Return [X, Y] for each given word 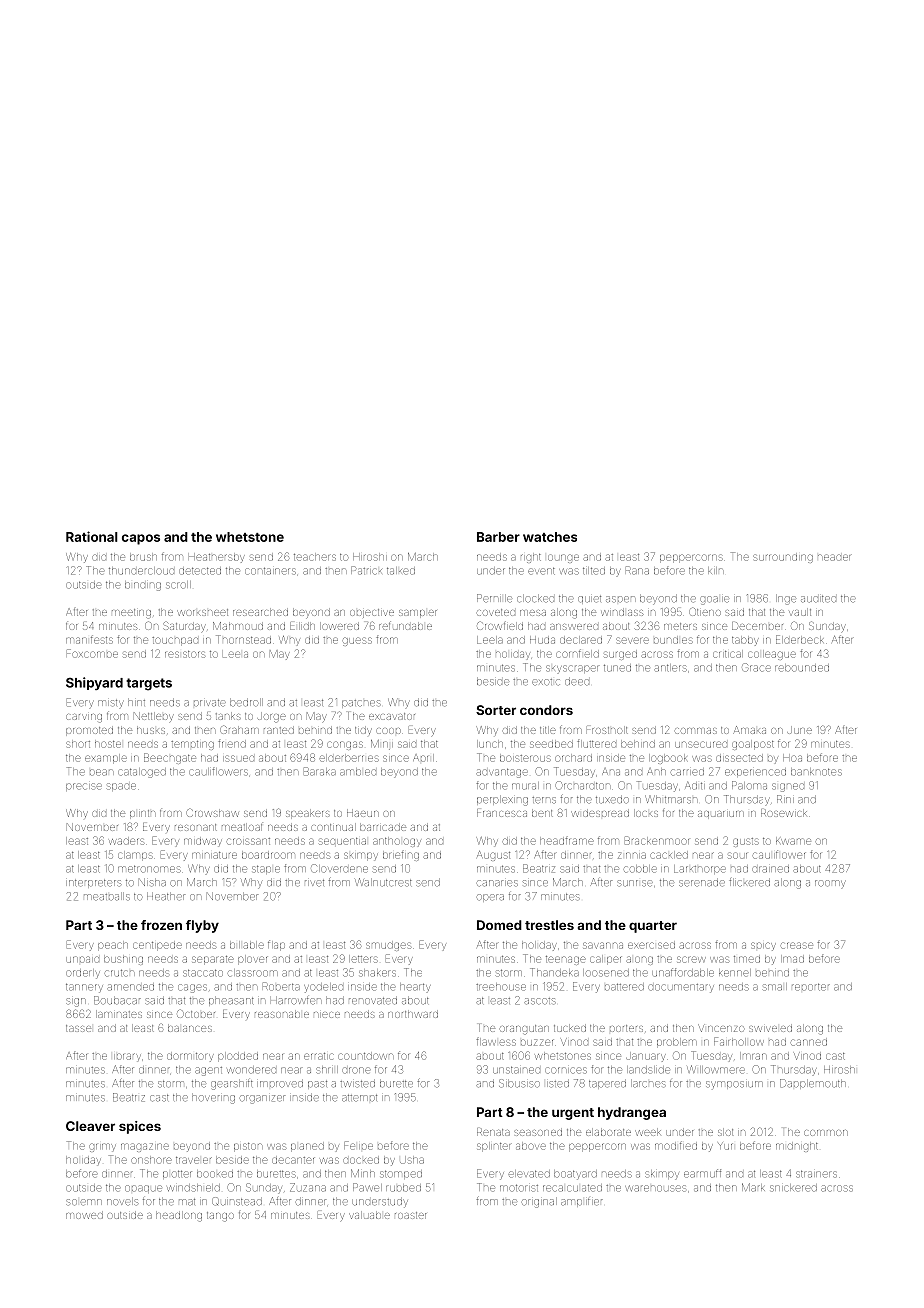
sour [737, 855]
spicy [763, 946]
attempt [359, 1098]
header [834, 557]
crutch [119, 973]
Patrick [366, 570]
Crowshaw [212, 812]
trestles [549, 925]
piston [248, 1147]
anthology [397, 842]
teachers [315, 557]
